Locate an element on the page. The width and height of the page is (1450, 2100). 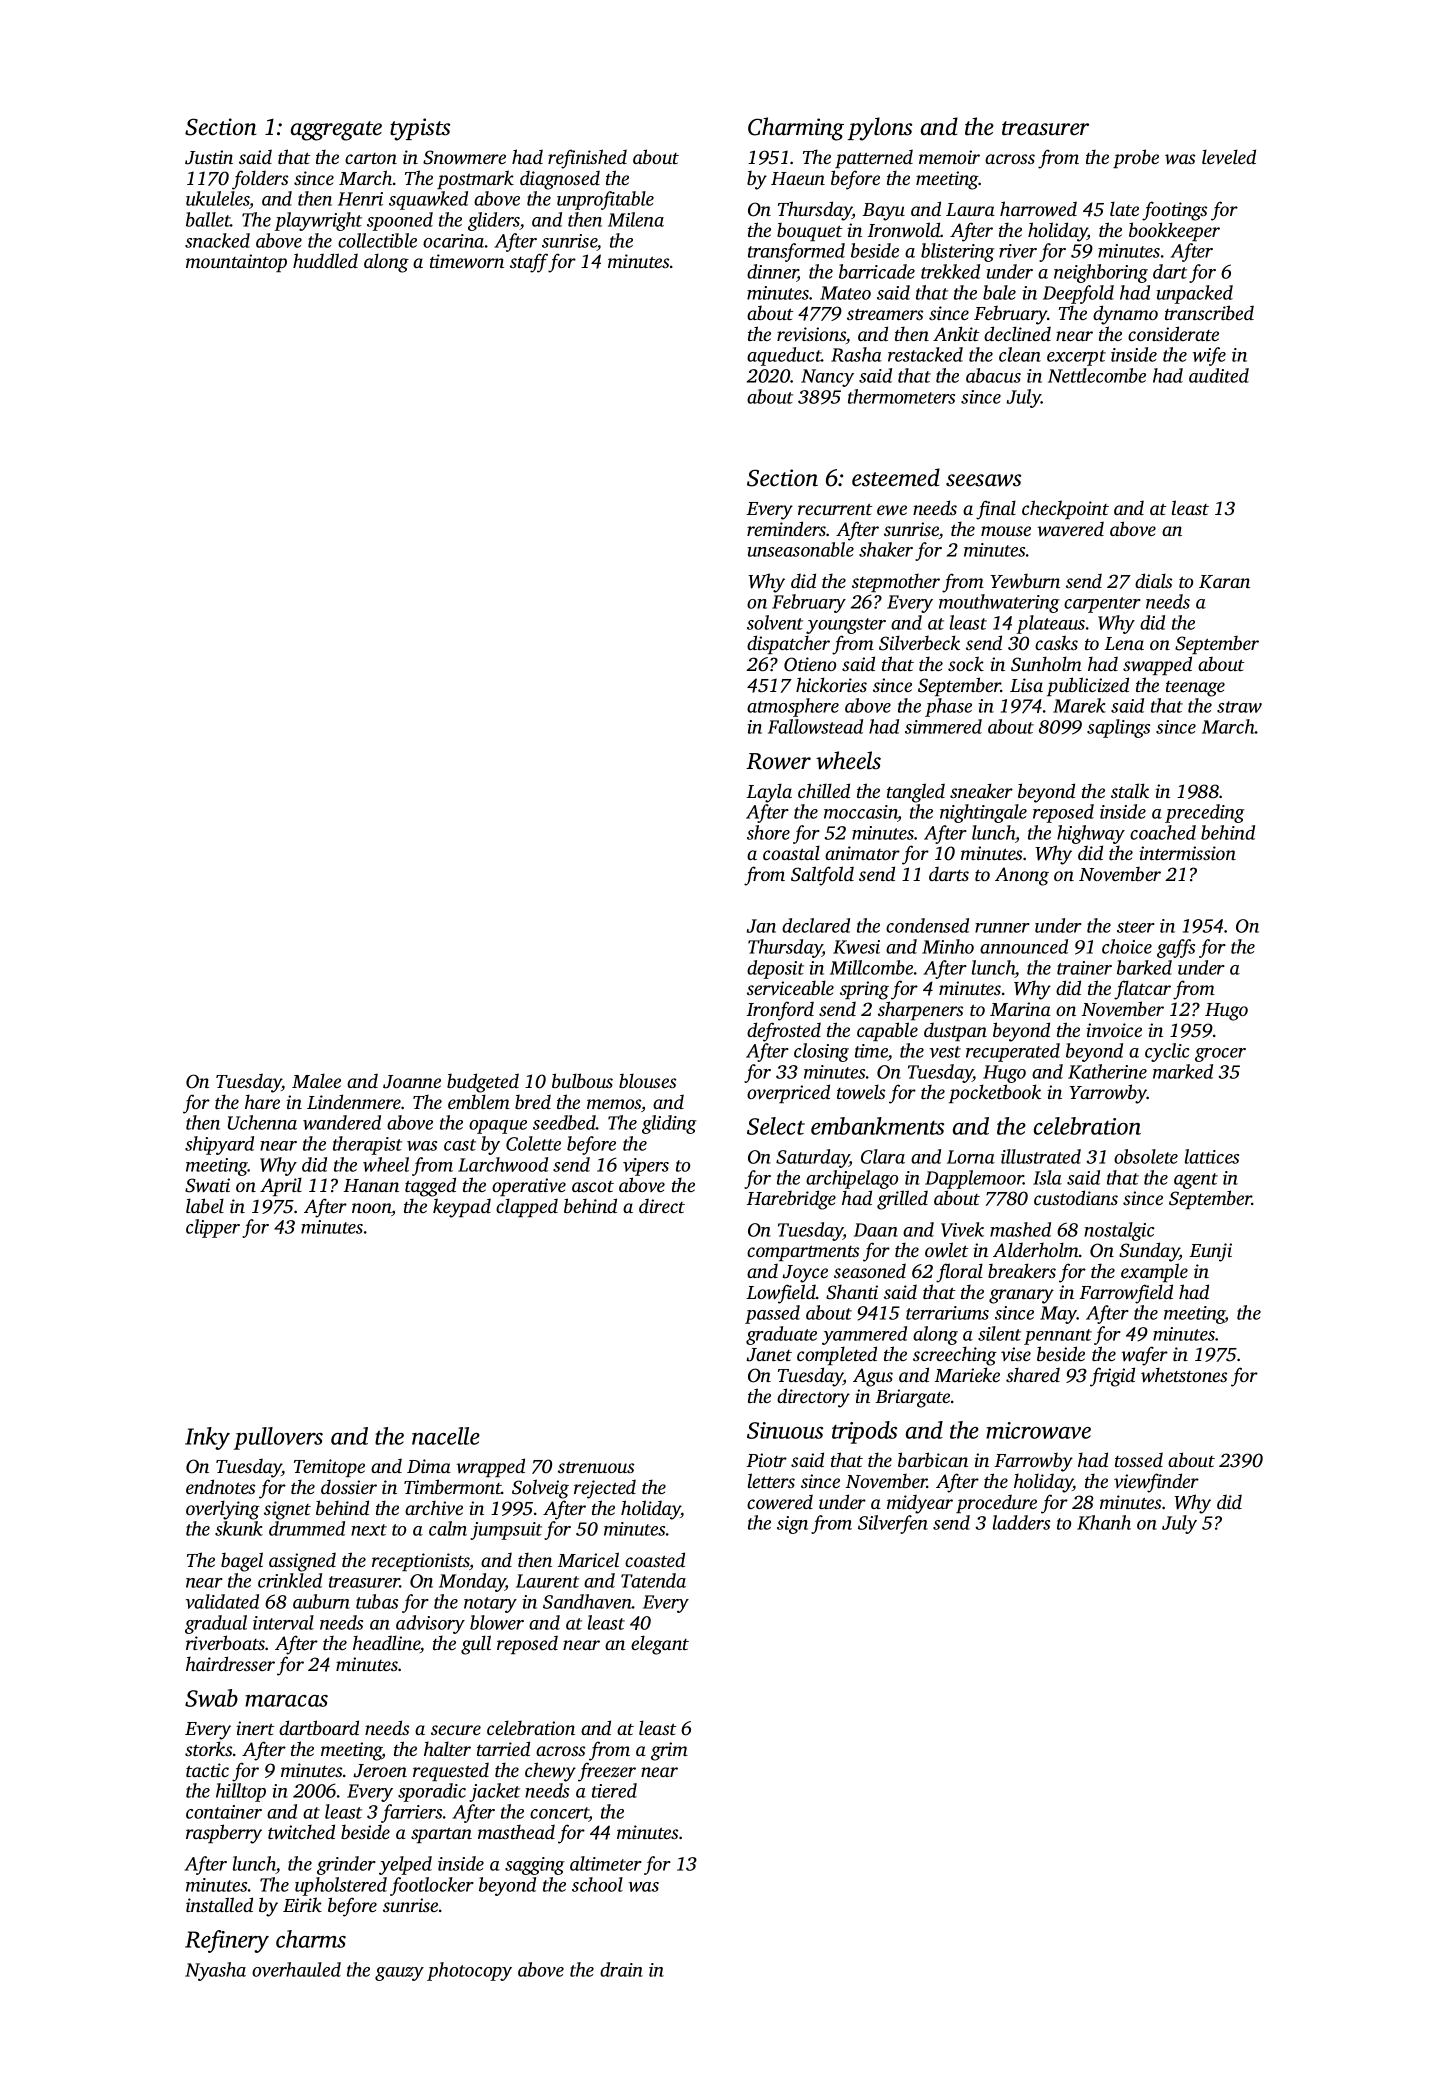
cast is located at coordinates (460, 1145).
